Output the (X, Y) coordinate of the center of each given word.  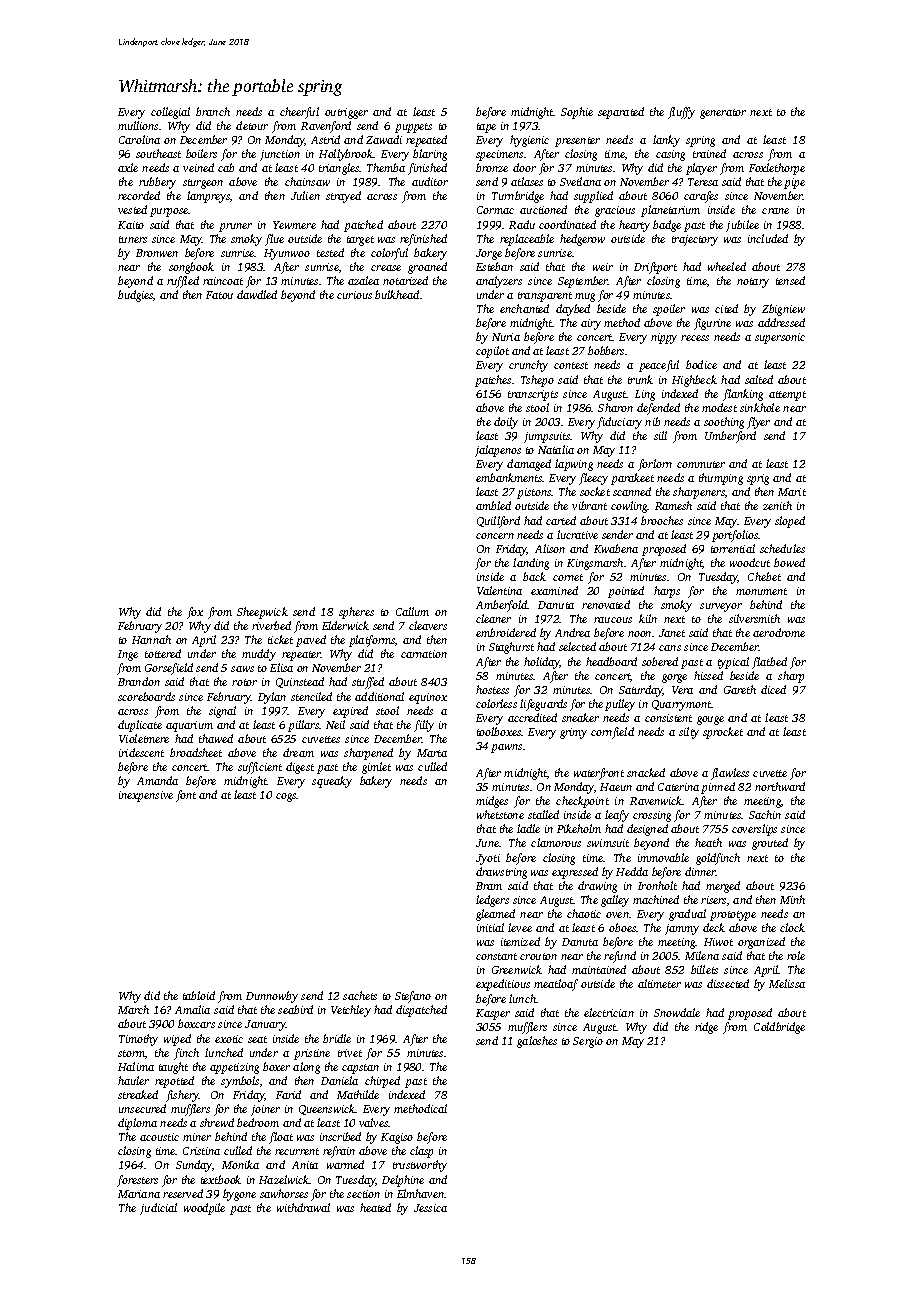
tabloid (199, 995)
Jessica (430, 1208)
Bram (489, 886)
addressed (781, 322)
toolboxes (499, 731)
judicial (158, 1209)
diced (773, 689)
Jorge (489, 254)
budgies (136, 296)
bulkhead (397, 294)
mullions (138, 125)
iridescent (141, 752)
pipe (794, 183)
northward (780, 786)
